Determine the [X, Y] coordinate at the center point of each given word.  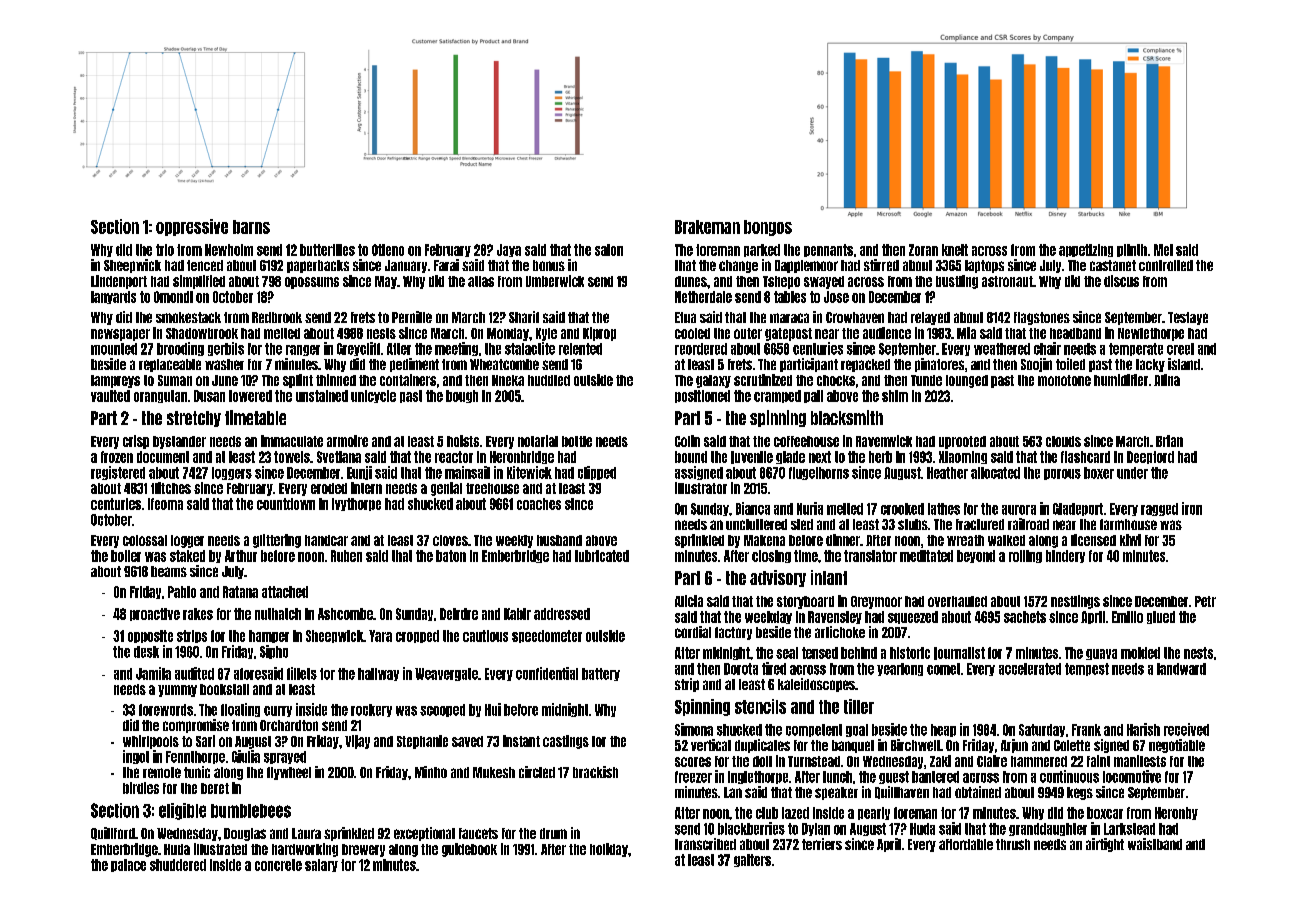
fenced [205, 265]
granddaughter [1048, 829]
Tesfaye [1188, 318]
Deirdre [459, 614]
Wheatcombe [504, 364]
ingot [136, 757]
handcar [326, 540]
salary [321, 865]
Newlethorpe [1151, 334]
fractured [980, 524]
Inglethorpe [758, 777]
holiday [609, 850]
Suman [175, 380]
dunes [691, 281]
